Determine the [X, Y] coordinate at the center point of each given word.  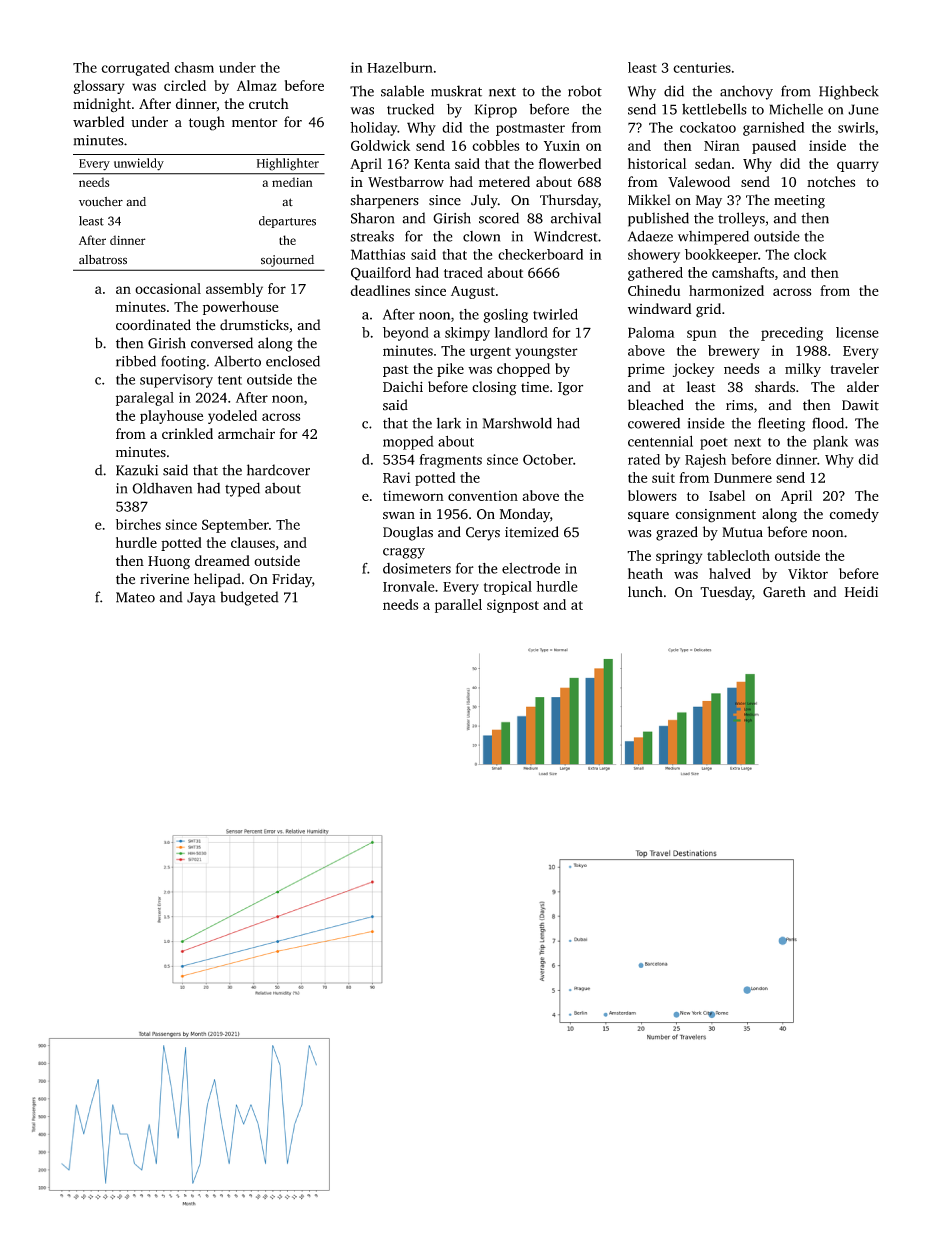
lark [449, 423]
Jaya [201, 599]
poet [714, 444]
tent [230, 380]
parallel [458, 606]
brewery [733, 352]
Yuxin [562, 145]
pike [450, 370]
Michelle [796, 109]
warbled [98, 122]
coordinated [153, 325]
